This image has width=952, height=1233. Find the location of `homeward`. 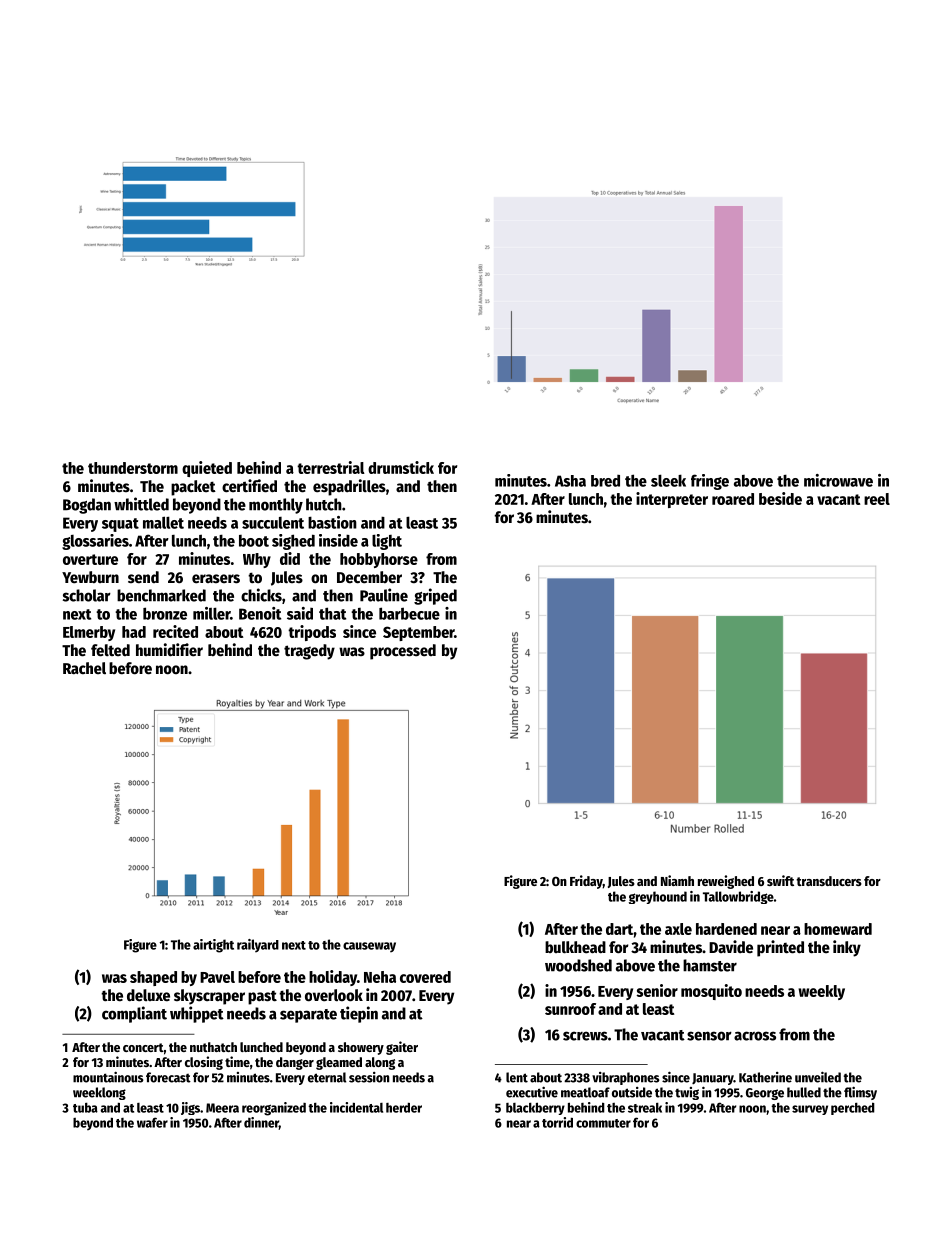

homeward is located at coordinates (838, 929).
